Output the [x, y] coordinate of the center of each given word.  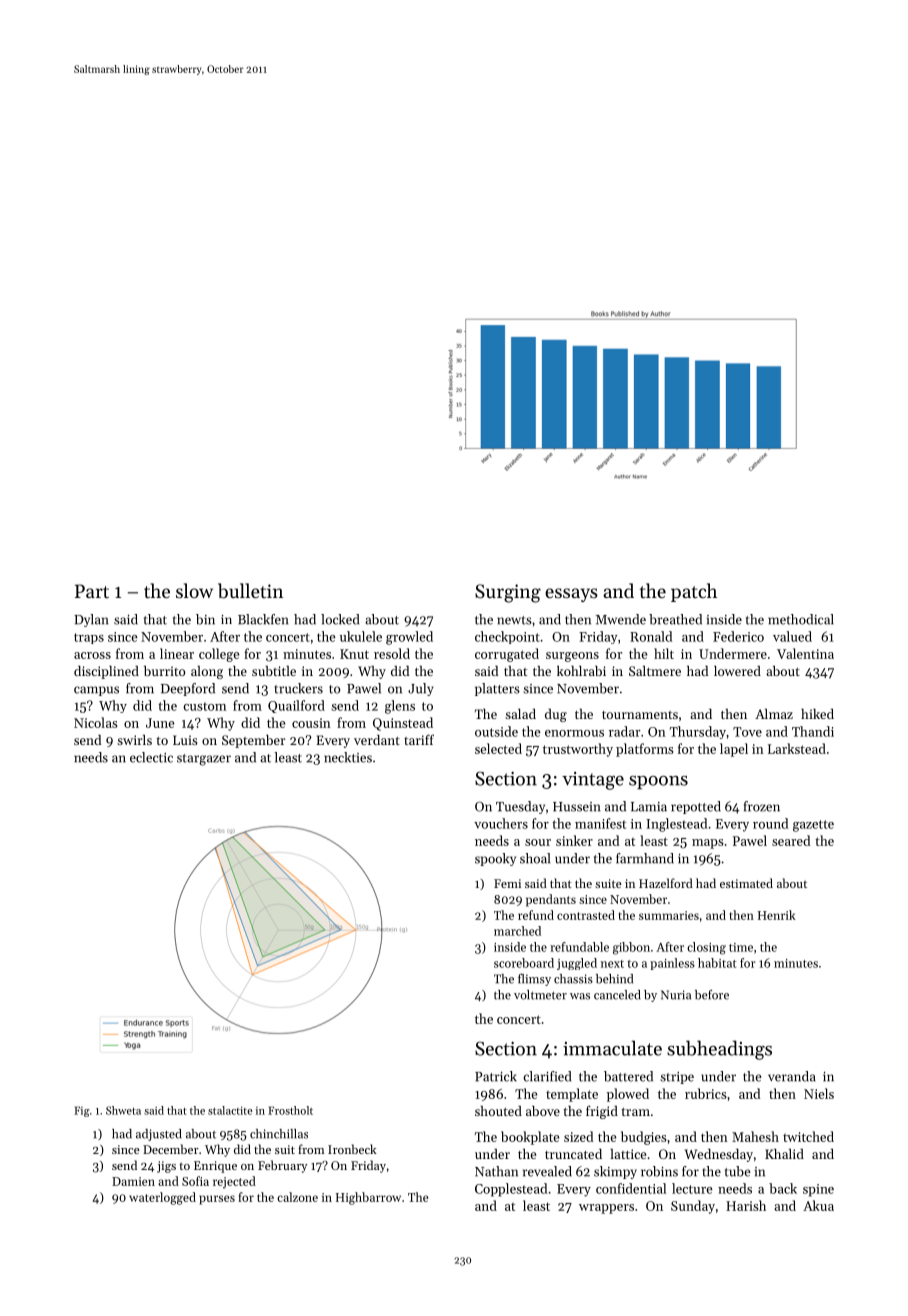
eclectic [151, 757]
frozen [762, 806]
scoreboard [524, 963]
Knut [354, 654]
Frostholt [290, 1110]
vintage [593, 781]
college [219, 655]
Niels [819, 1093]
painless [672, 964]
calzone [297, 1197]
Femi [507, 883]
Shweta [123, 1110]
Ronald [651, 636]
